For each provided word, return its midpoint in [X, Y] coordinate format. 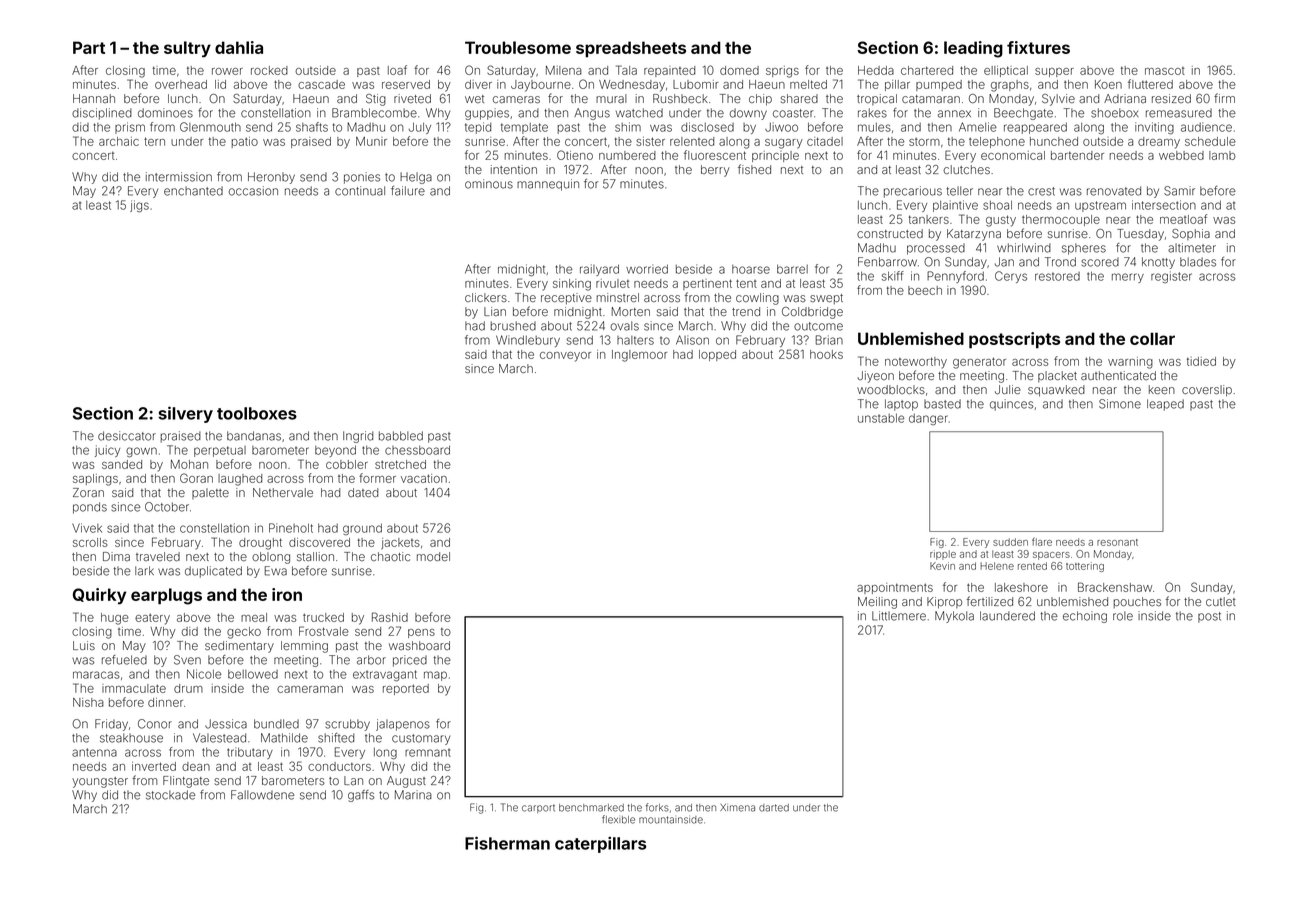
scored [1100, 262]
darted [774, 808]
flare [1042, 542]
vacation [424, 478]
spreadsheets [631, 49]
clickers [486, 297]
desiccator [127, 436]
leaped [1165, 405]
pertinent [707, 284]
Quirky [99, 596]
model [433, 556]
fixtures [1038, 47]
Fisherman [507, 843]
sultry [187, 49]
